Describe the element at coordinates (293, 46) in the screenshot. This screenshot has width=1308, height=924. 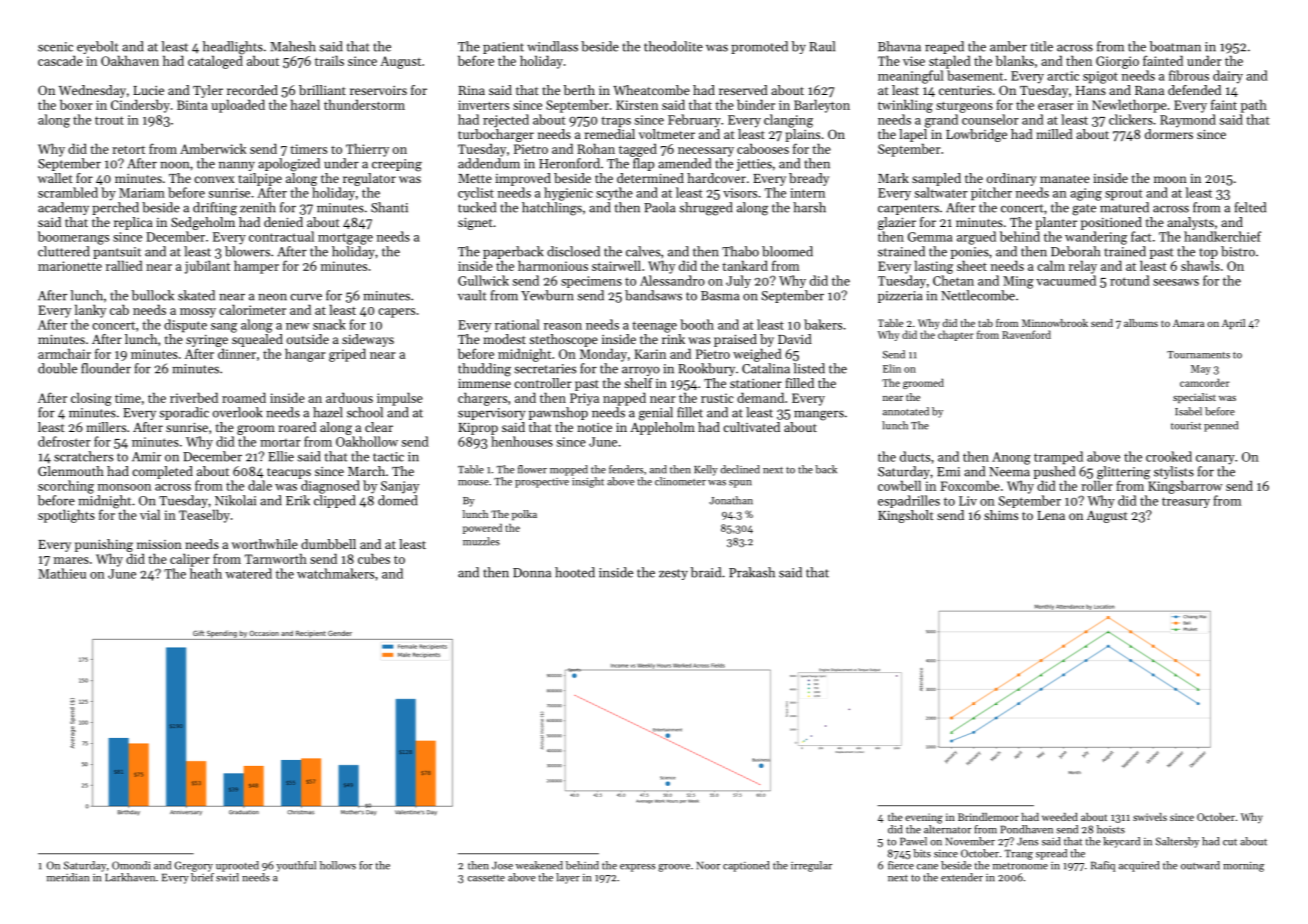
I see `Mahesh` at that location.
